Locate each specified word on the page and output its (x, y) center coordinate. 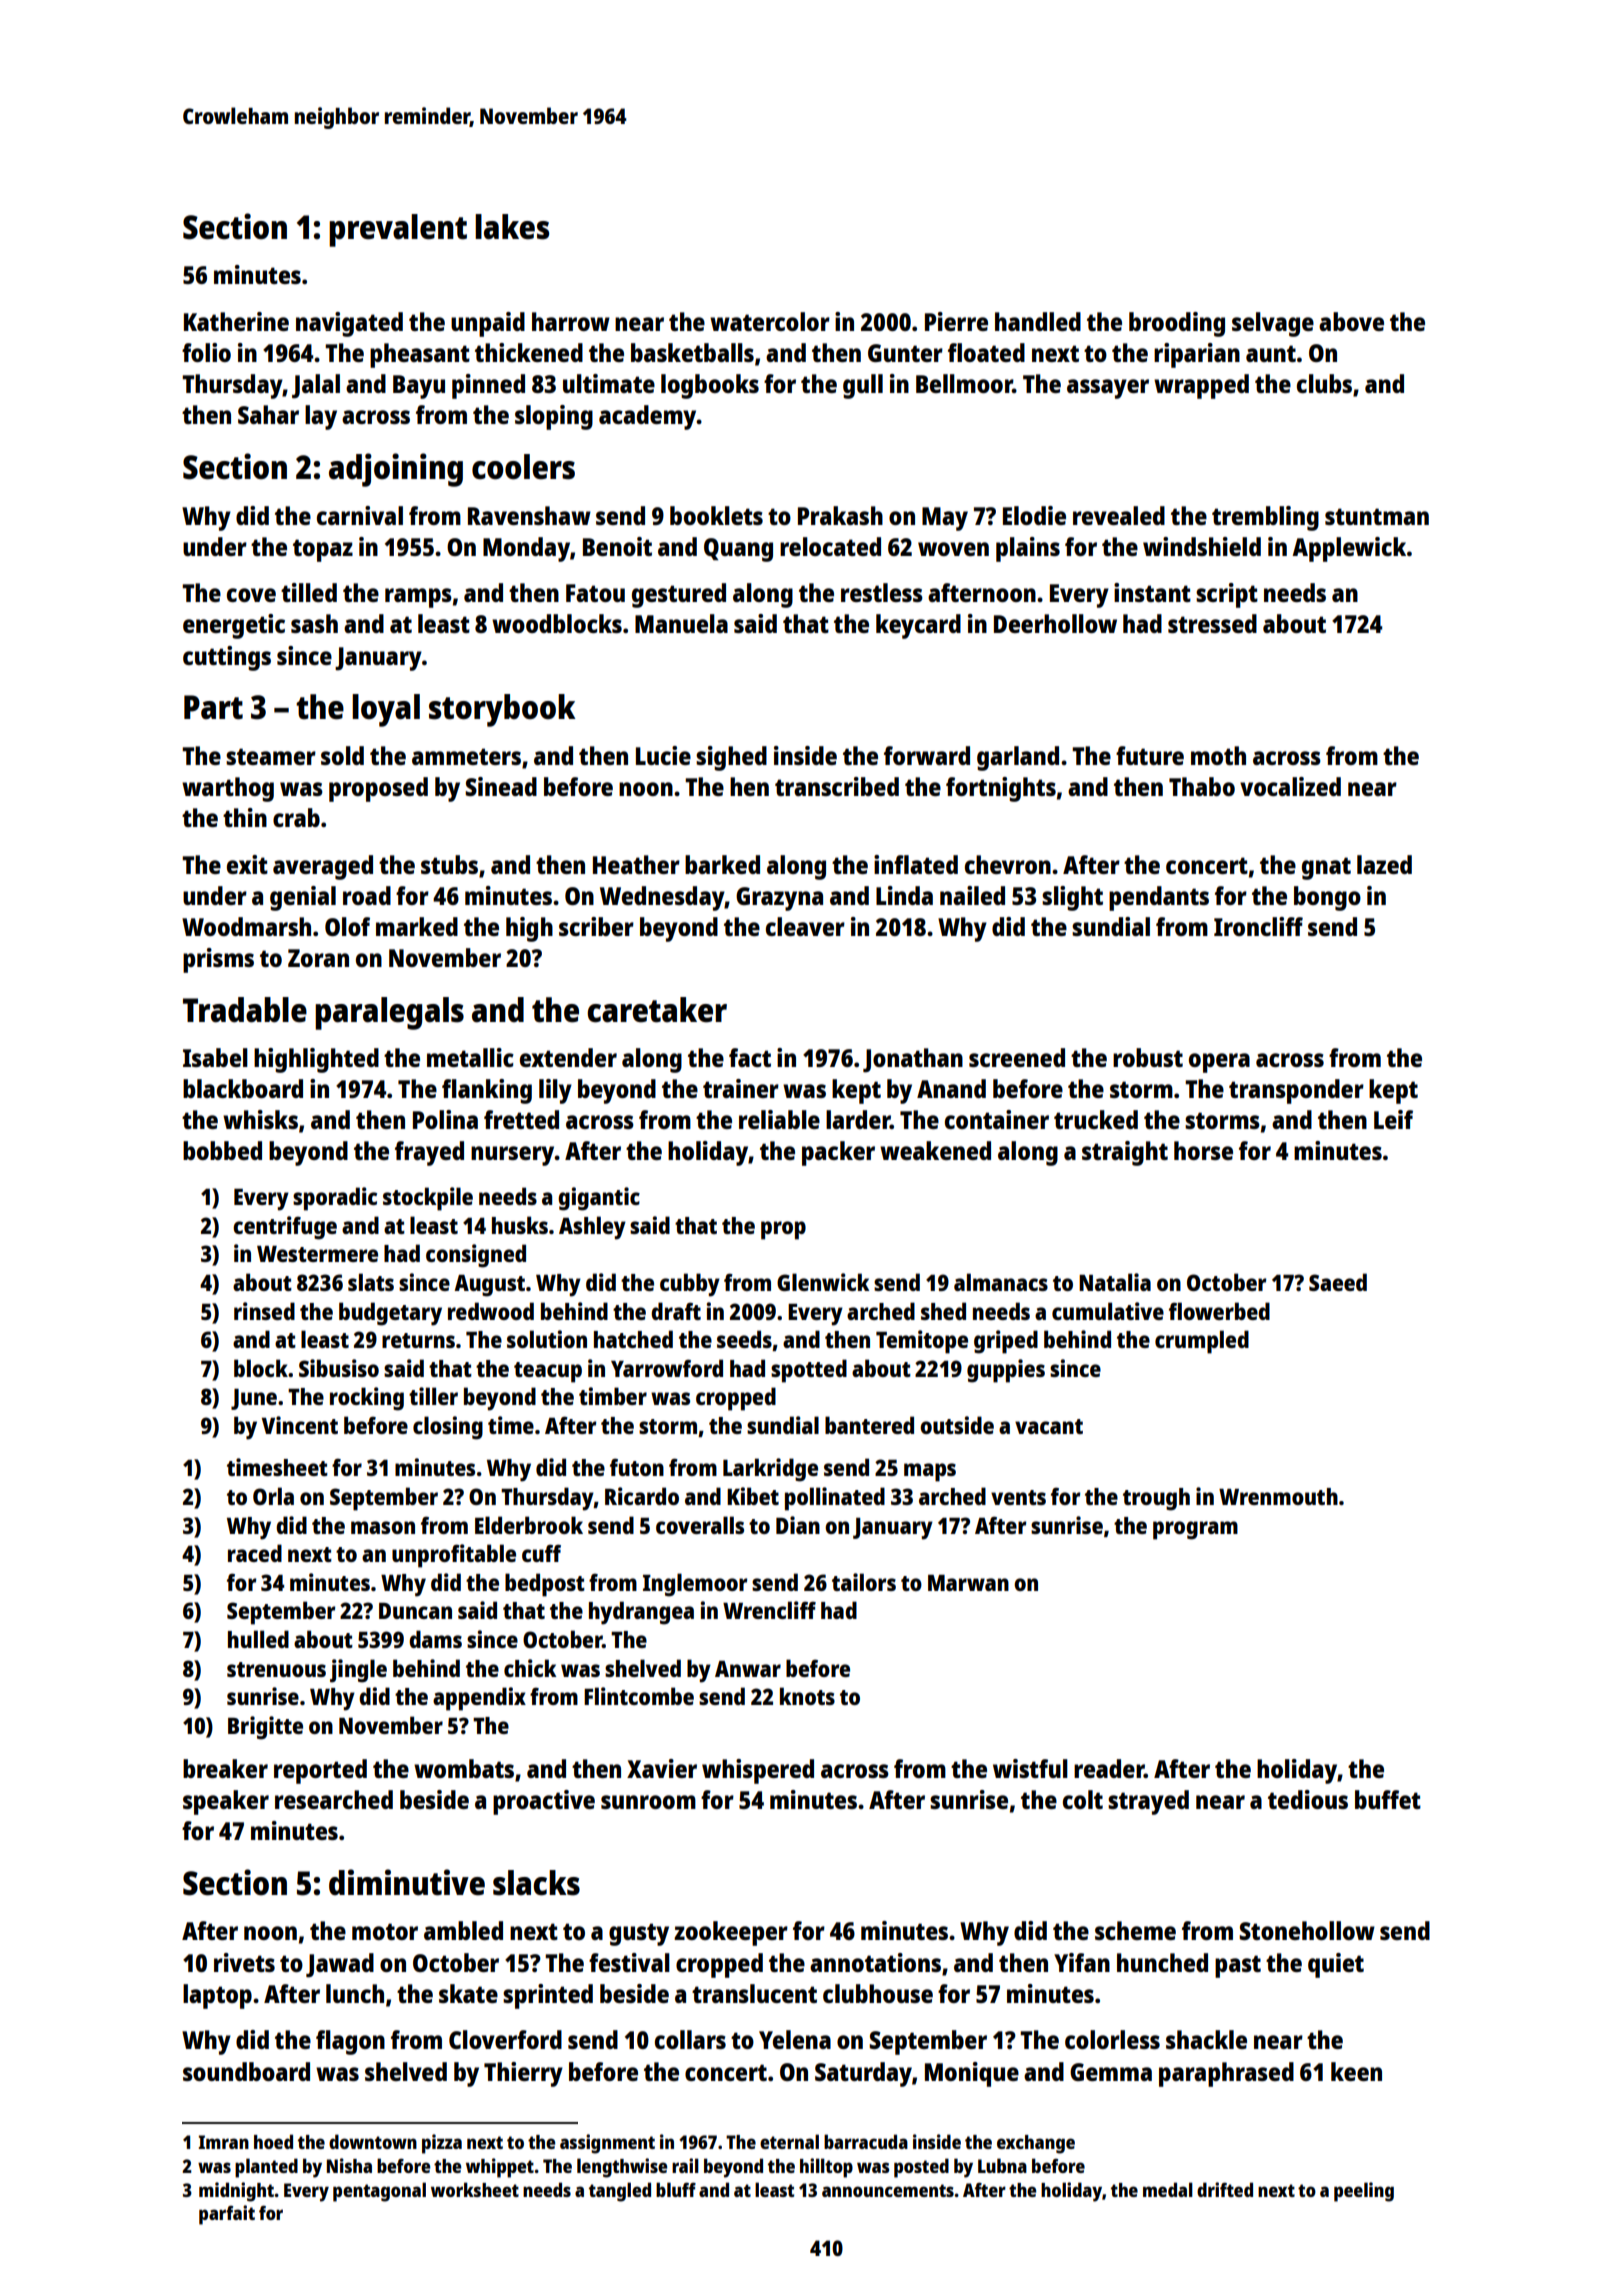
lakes (512, 227)
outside (957, 1425)
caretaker (657, 1010)
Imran (224, 2142)
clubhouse (878, 1993)
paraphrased (1226, 2074)
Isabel (215, 1057)
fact (750, 1057)
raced (255, 1553)
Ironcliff (1258, 926)
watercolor (770, 321)
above (1351, 321)
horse (1203, 1150)
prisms (218, 960)
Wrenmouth (1278, 1496)
